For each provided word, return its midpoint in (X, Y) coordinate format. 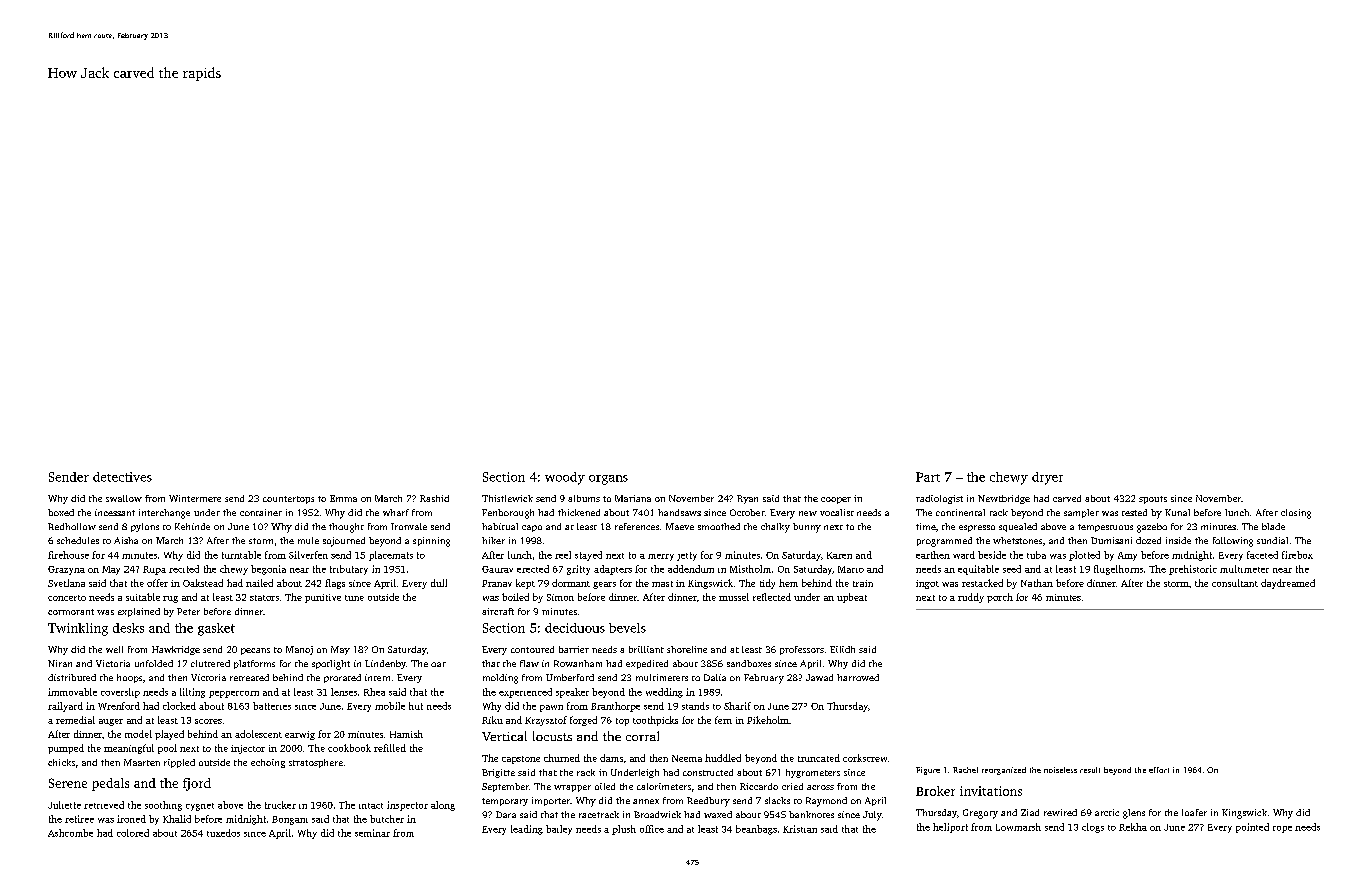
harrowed (858, 677)
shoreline (687, 649)
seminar (372, 833)
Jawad (819, 677)
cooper (836, 500)
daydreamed (1288, 584)
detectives (122, 477)
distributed (72, 677)
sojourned (344, 542)
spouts (1153, 500)
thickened (579, 512)
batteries (272, 706)
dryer (1047, 478)
